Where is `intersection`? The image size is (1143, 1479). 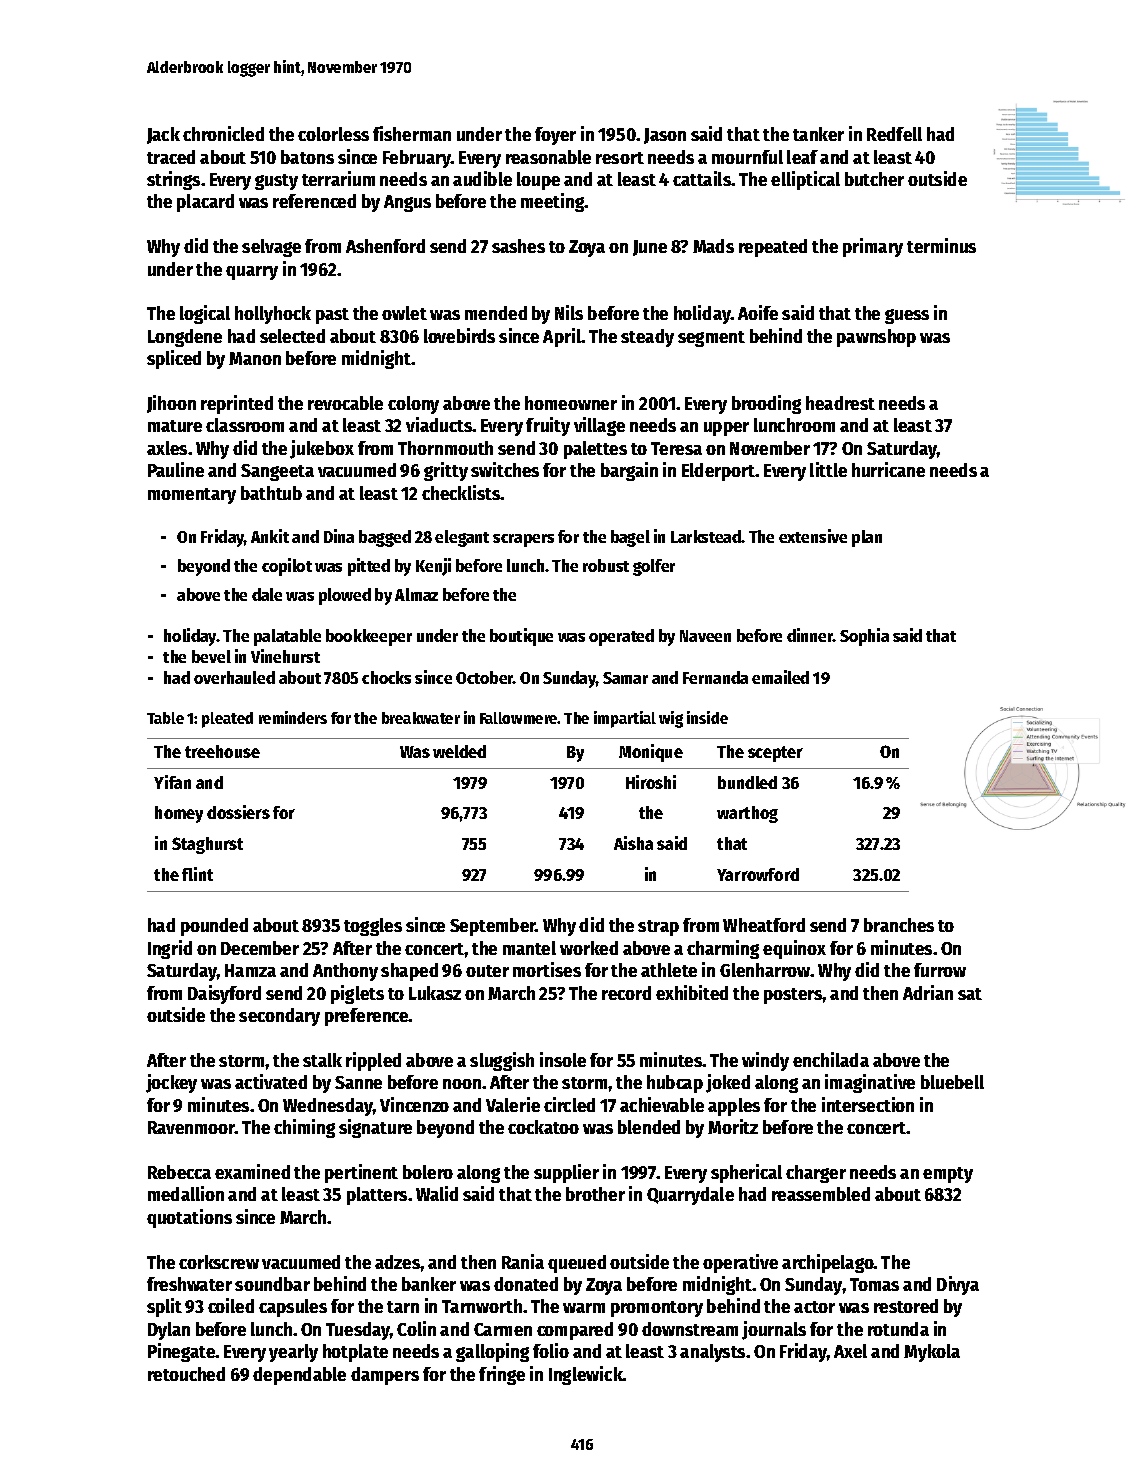
intersection is located at coordinates (868, 1104).
